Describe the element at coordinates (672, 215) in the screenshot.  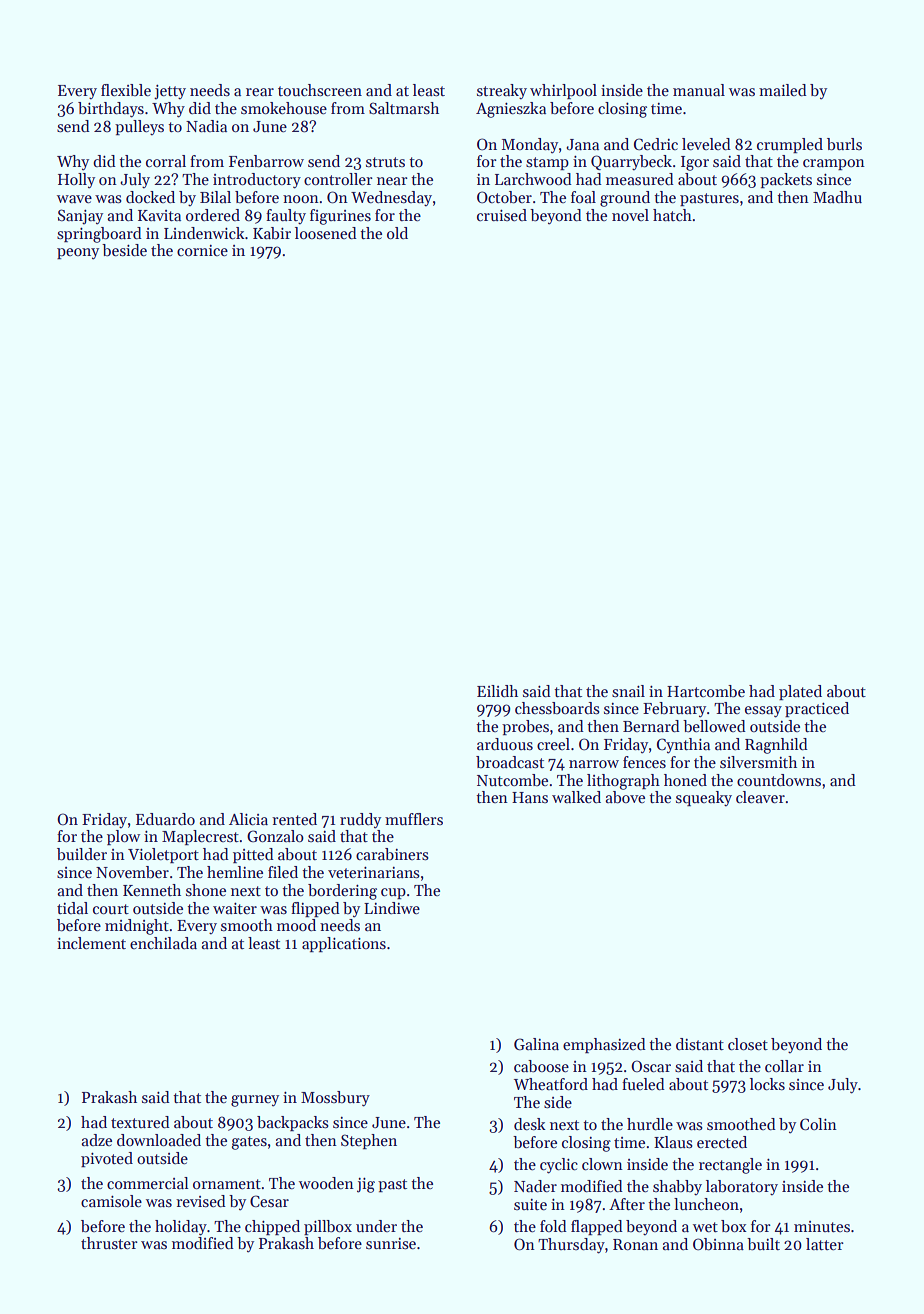
I see `hatch` at that location.
